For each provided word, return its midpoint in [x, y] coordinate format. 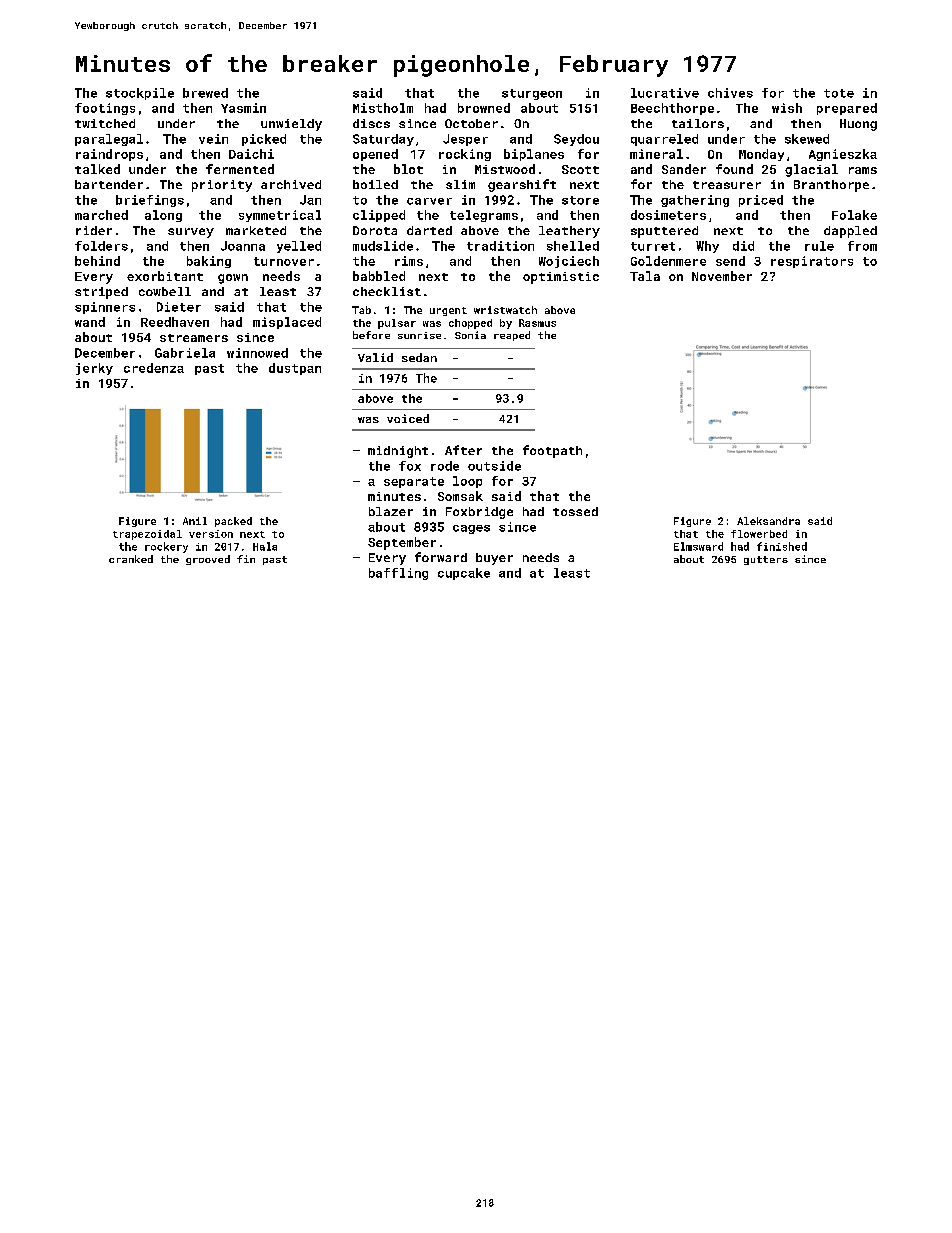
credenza [154, 368]
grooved [208, 560]
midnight [398, 452]
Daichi [251, 154]
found [734, 169]
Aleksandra [768, 521]
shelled [573, 246]
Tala [645, 276]
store [580, 200]
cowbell [165, 291]
